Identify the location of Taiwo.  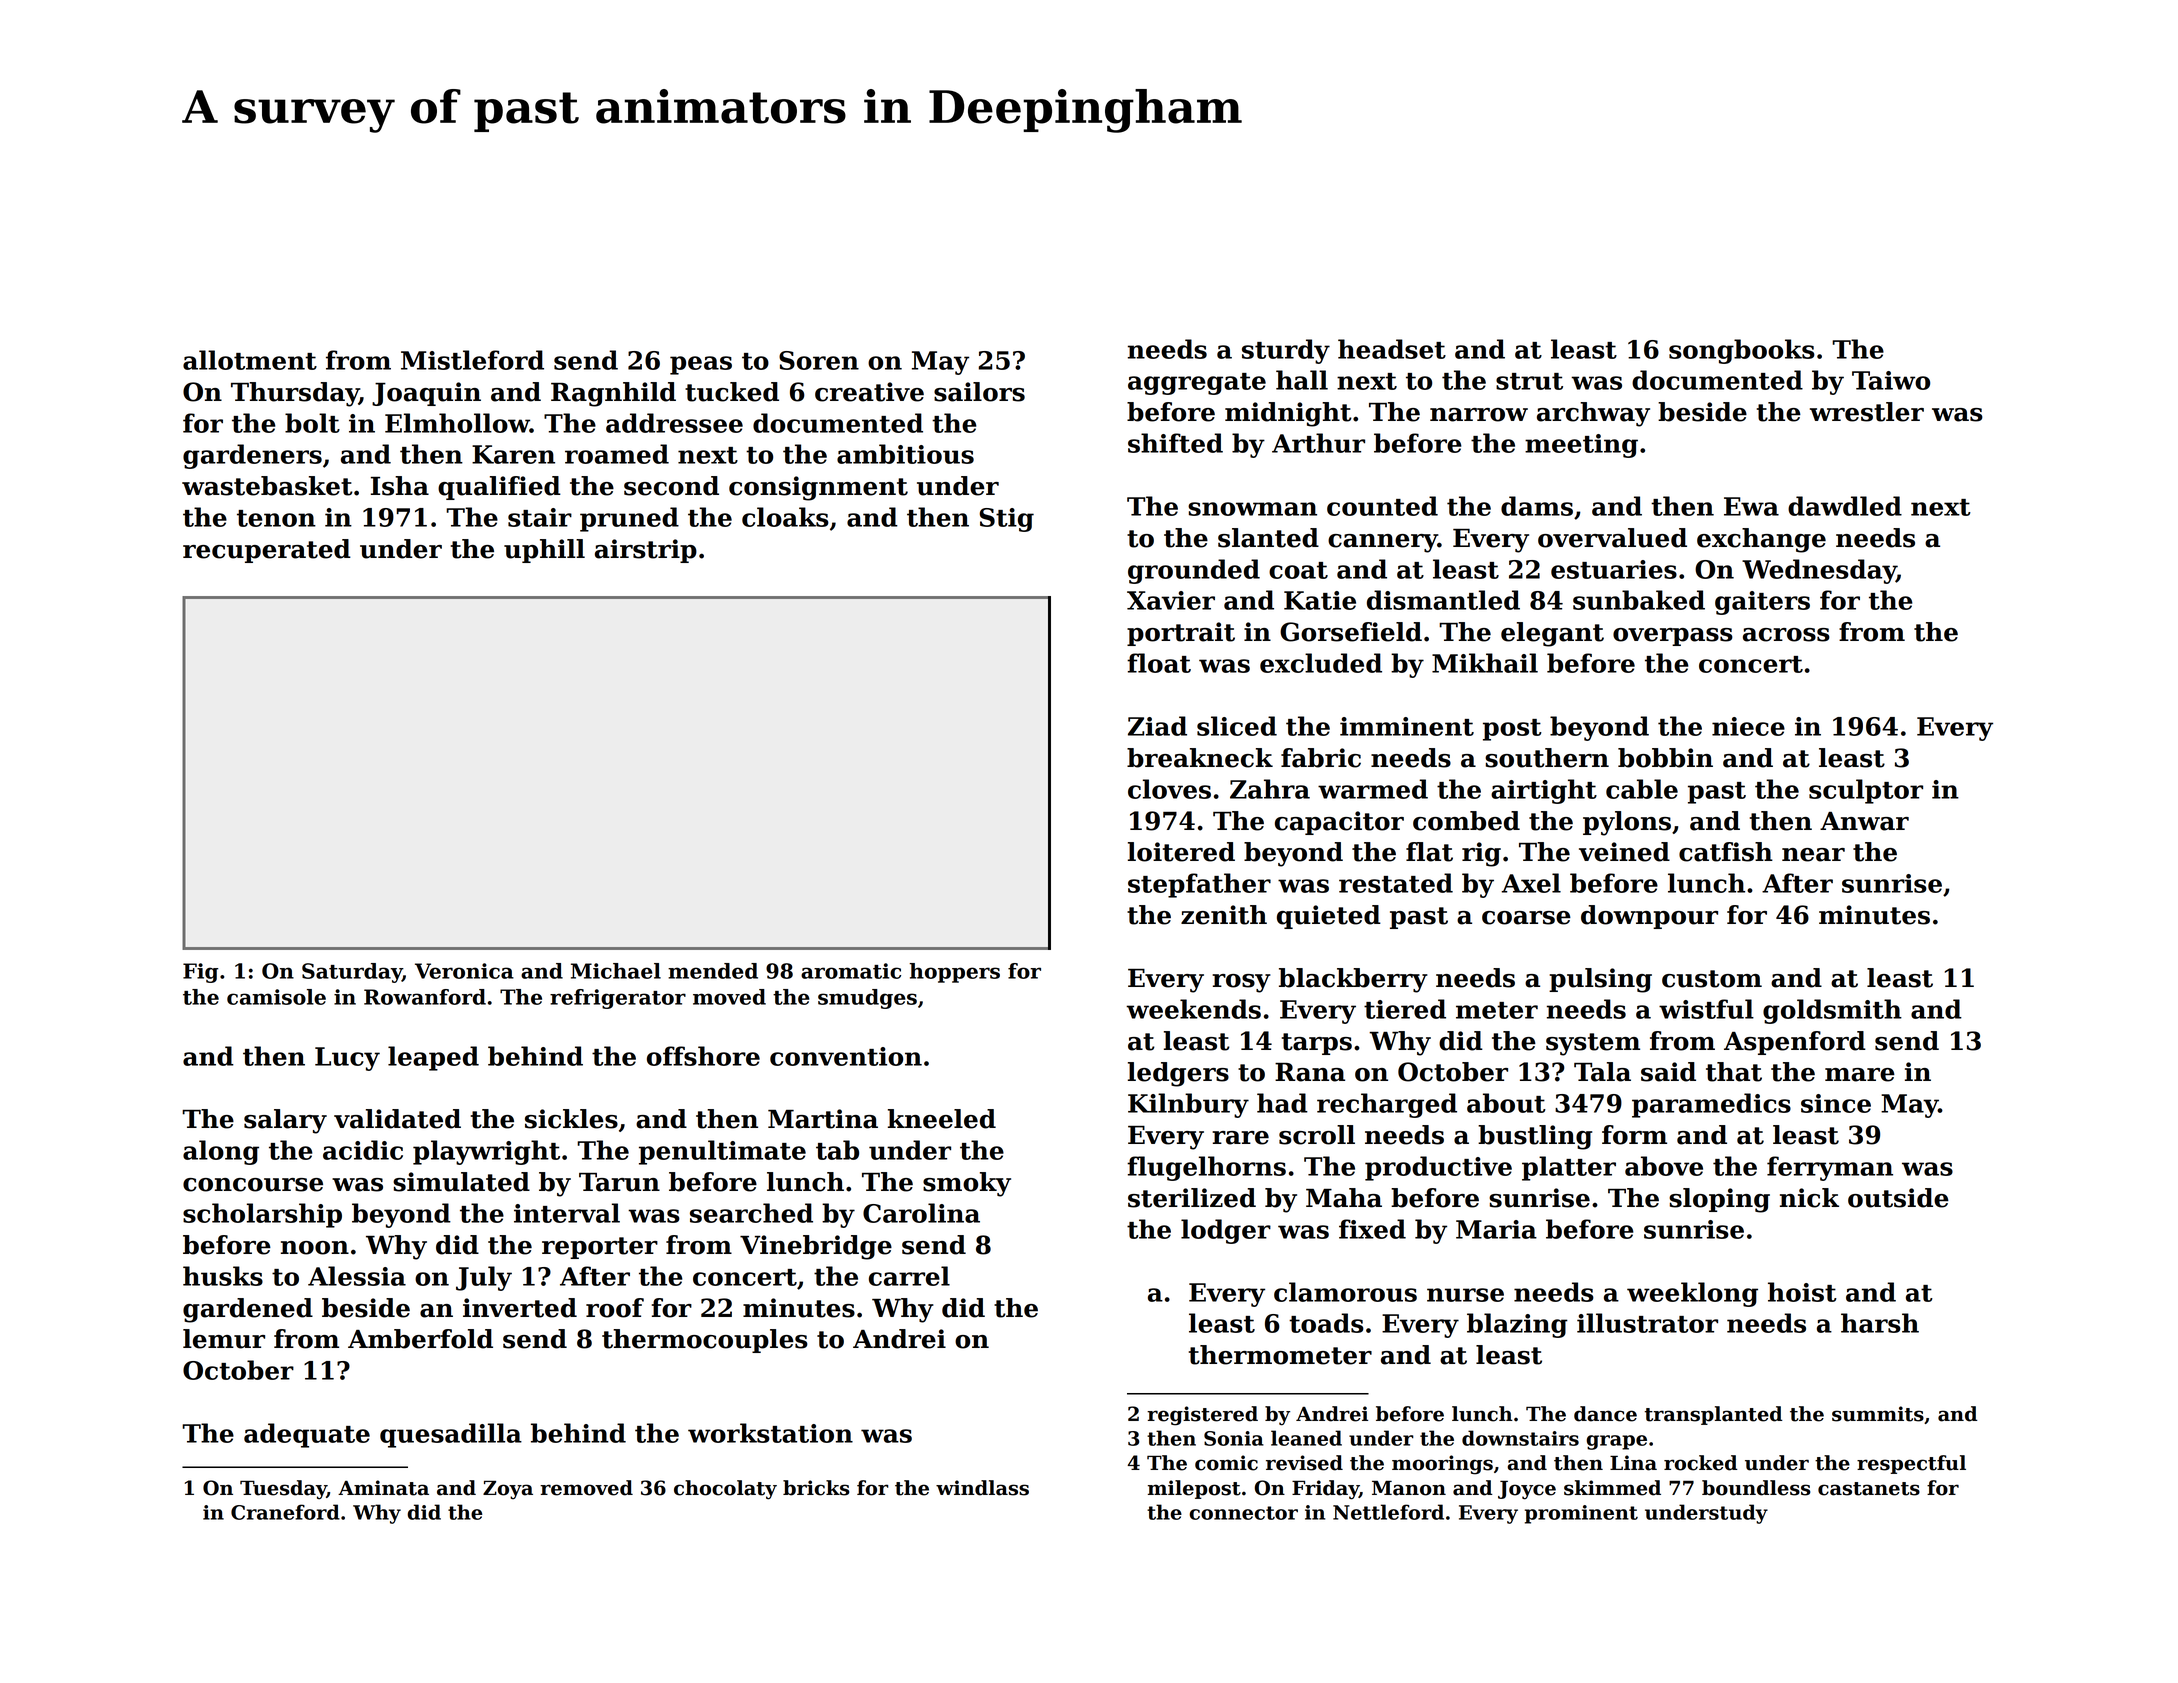
(1891, 380).
